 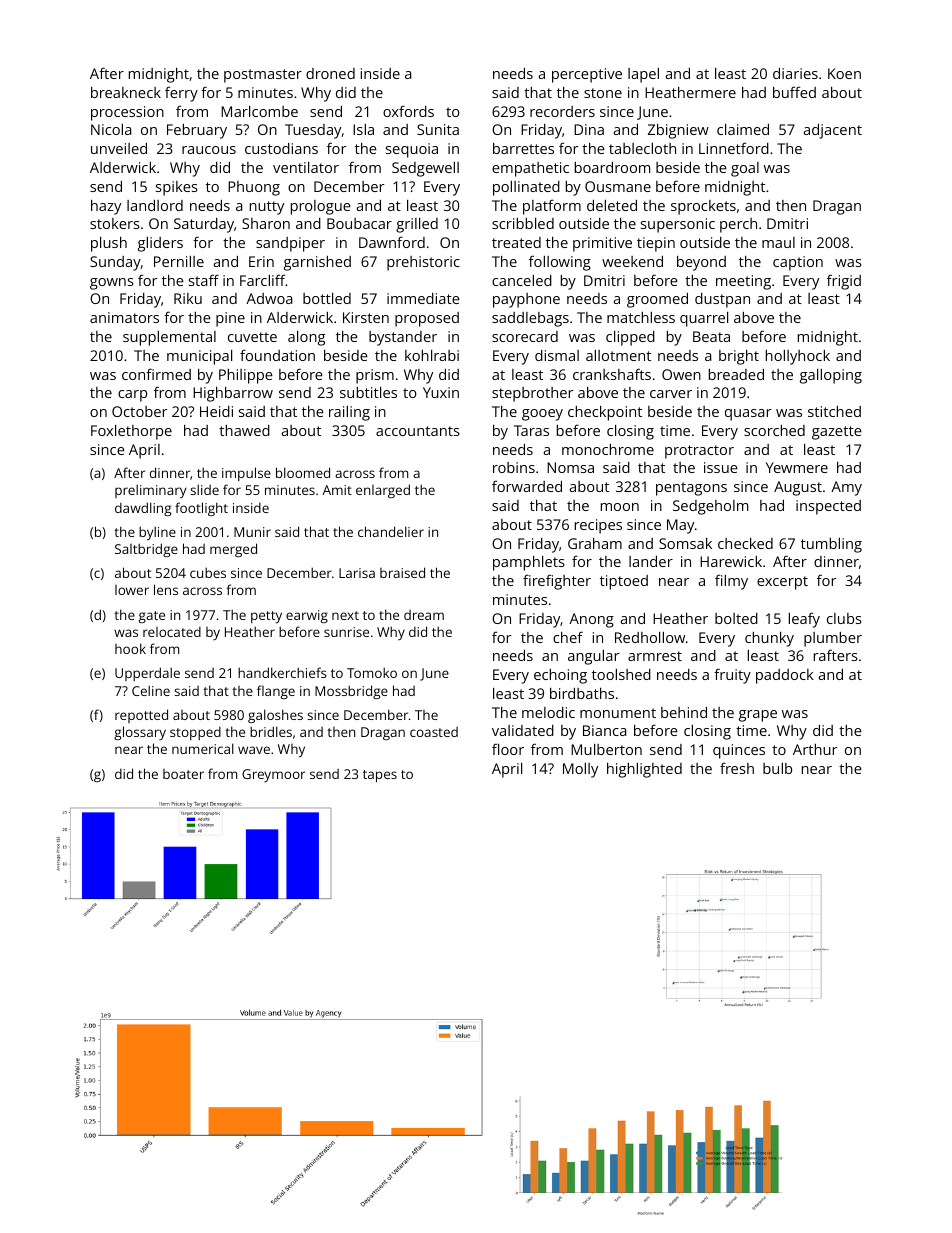 I want to click on carver, so click(x=671, y=394).
